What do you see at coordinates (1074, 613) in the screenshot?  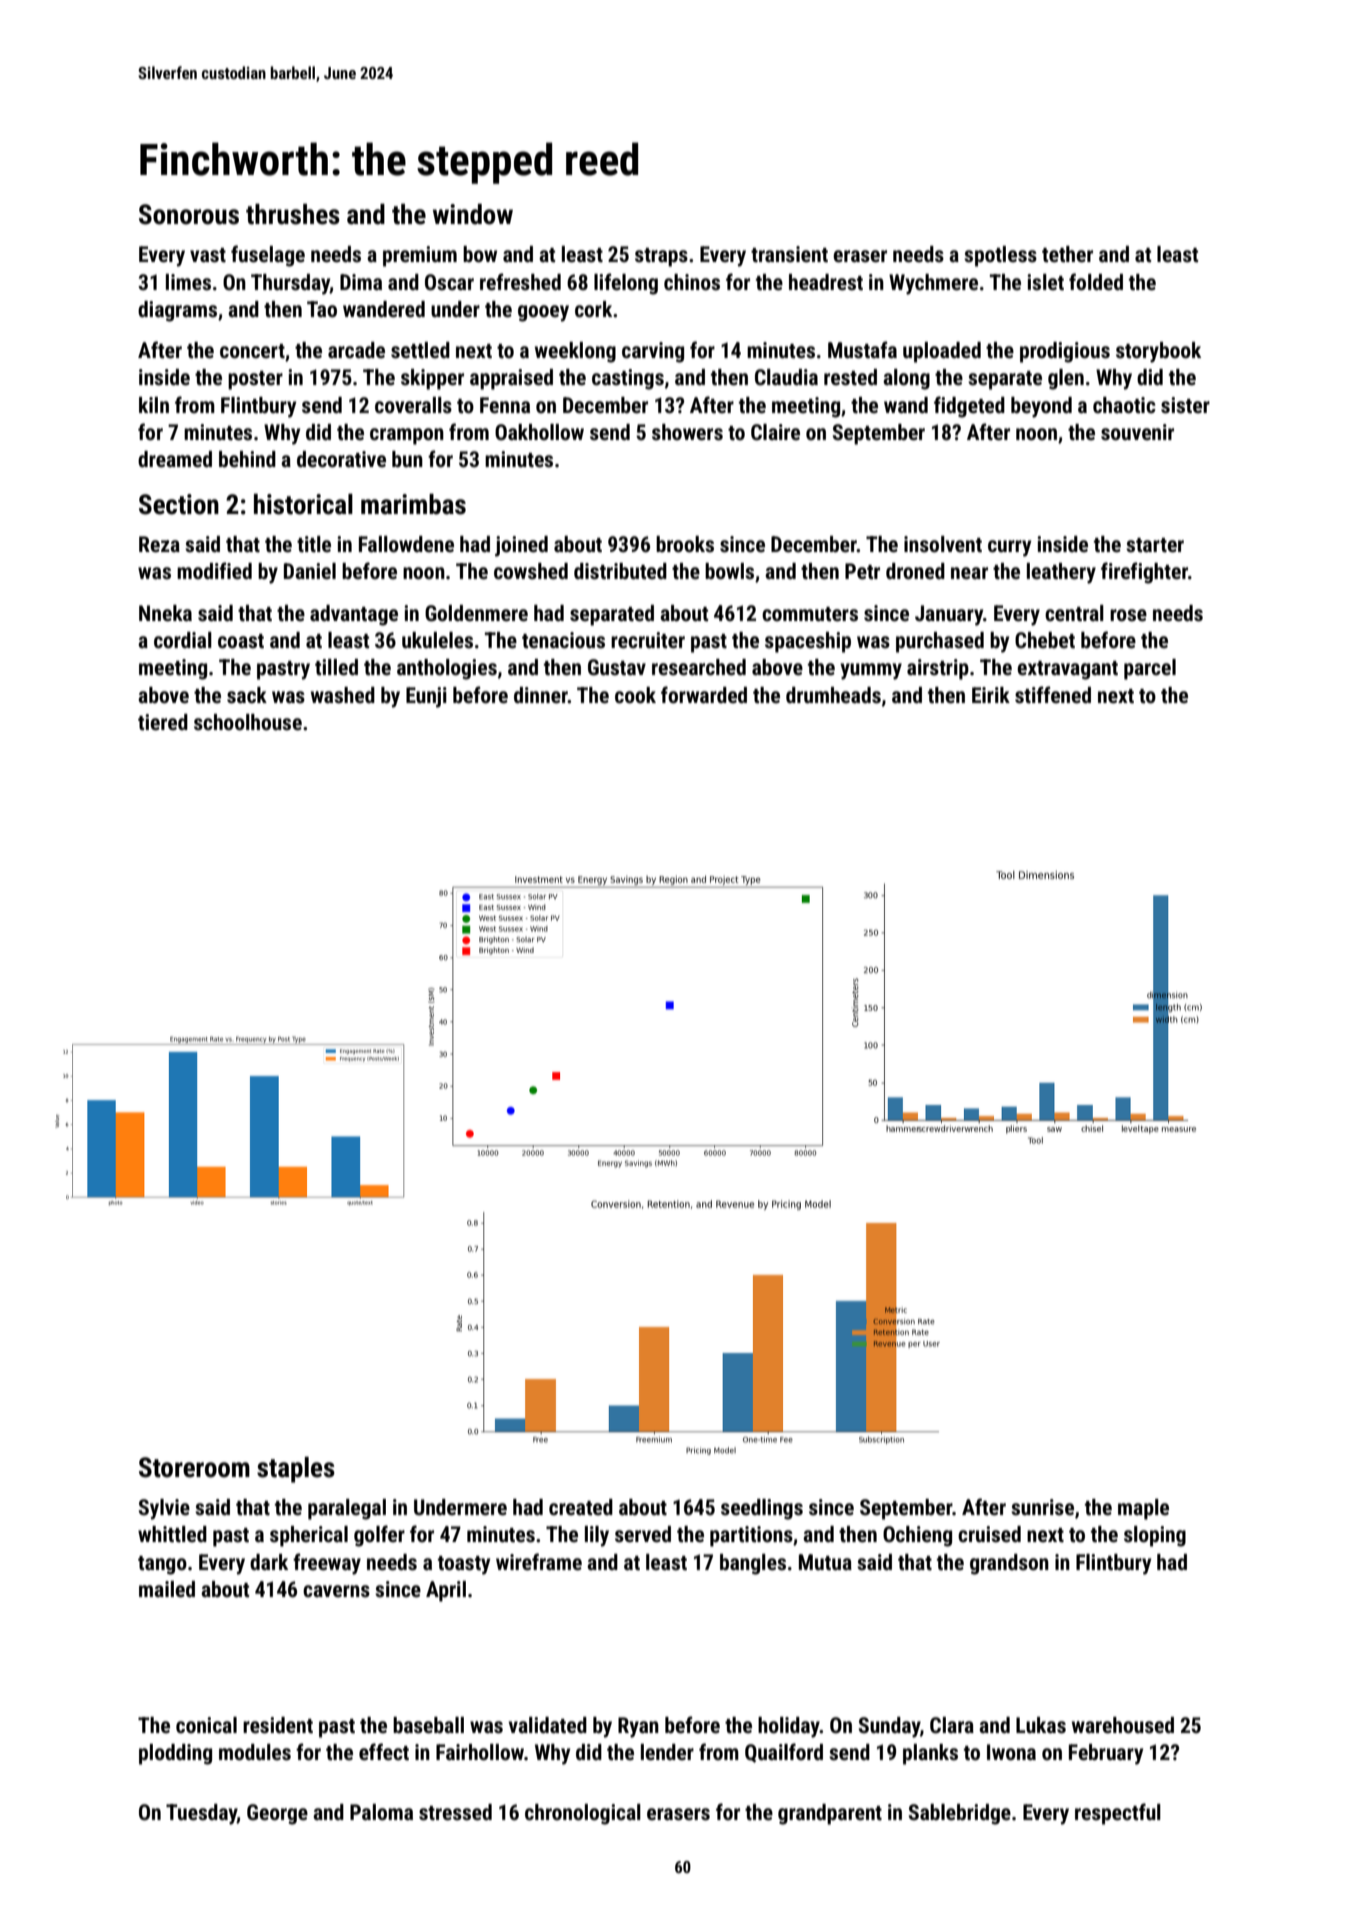 I see `central` at bounding box center [1074, 613].
